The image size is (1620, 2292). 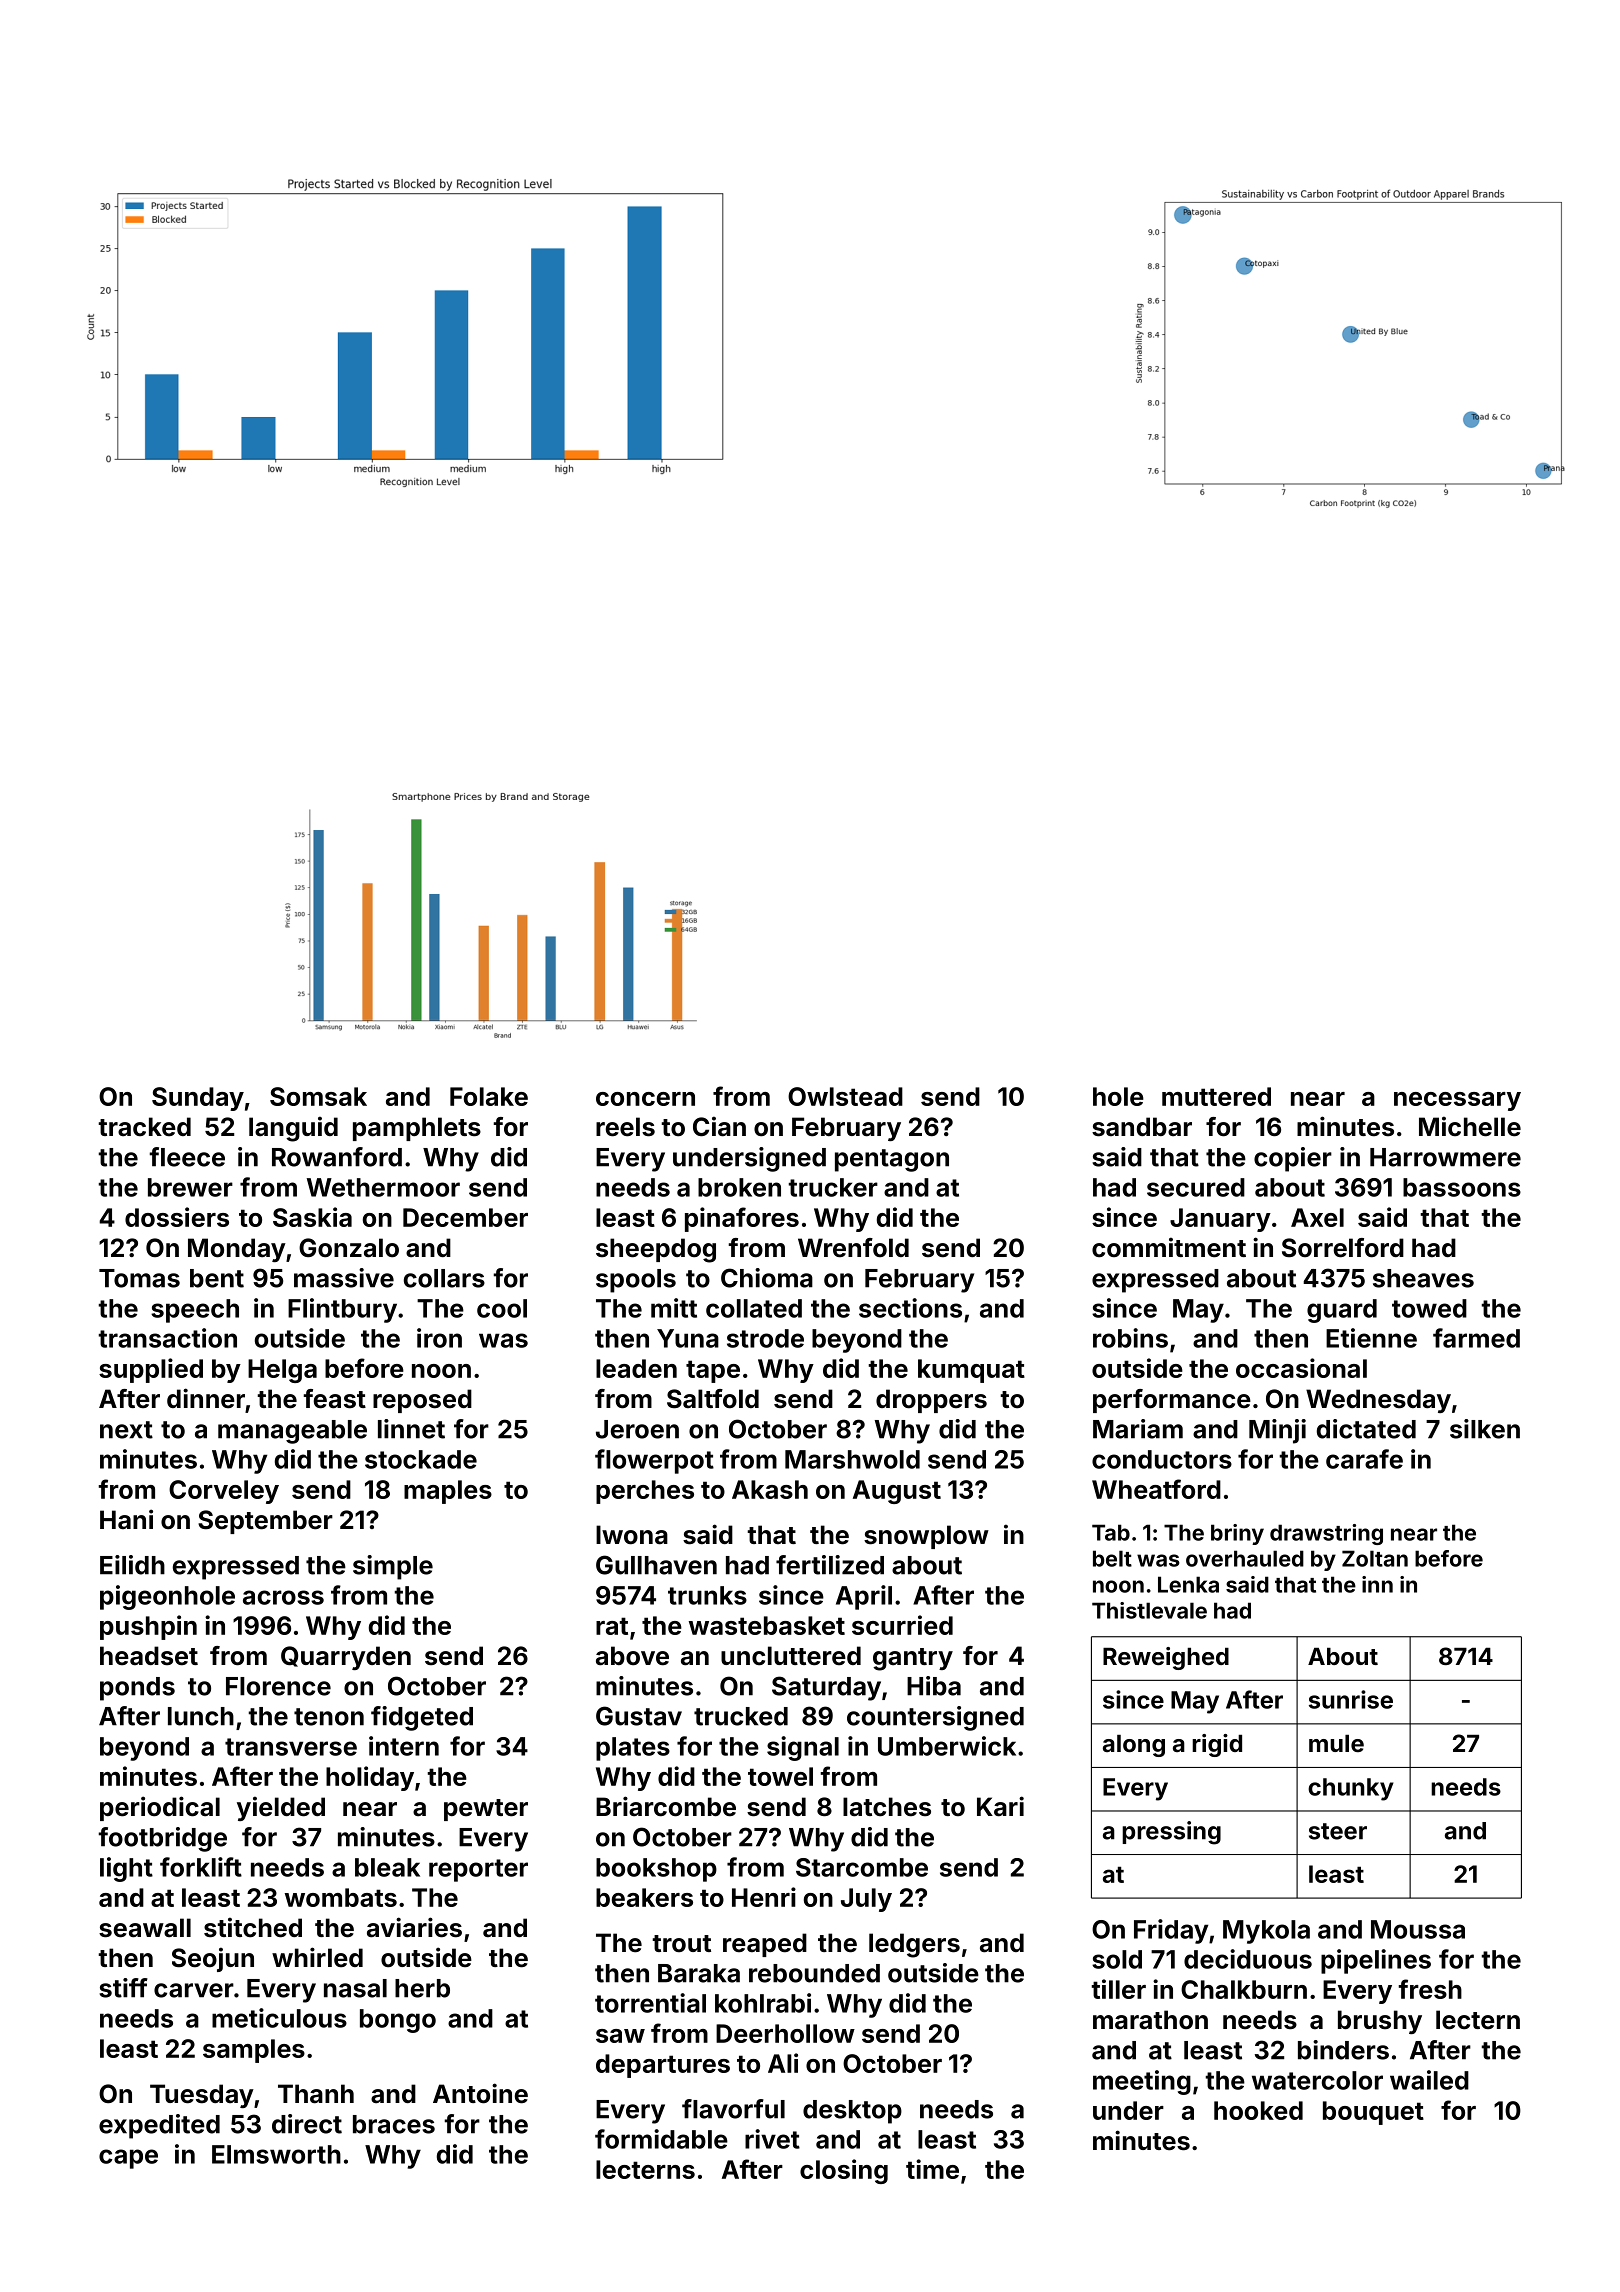 I want to click on Hani, so click(x=126, y=1519).
